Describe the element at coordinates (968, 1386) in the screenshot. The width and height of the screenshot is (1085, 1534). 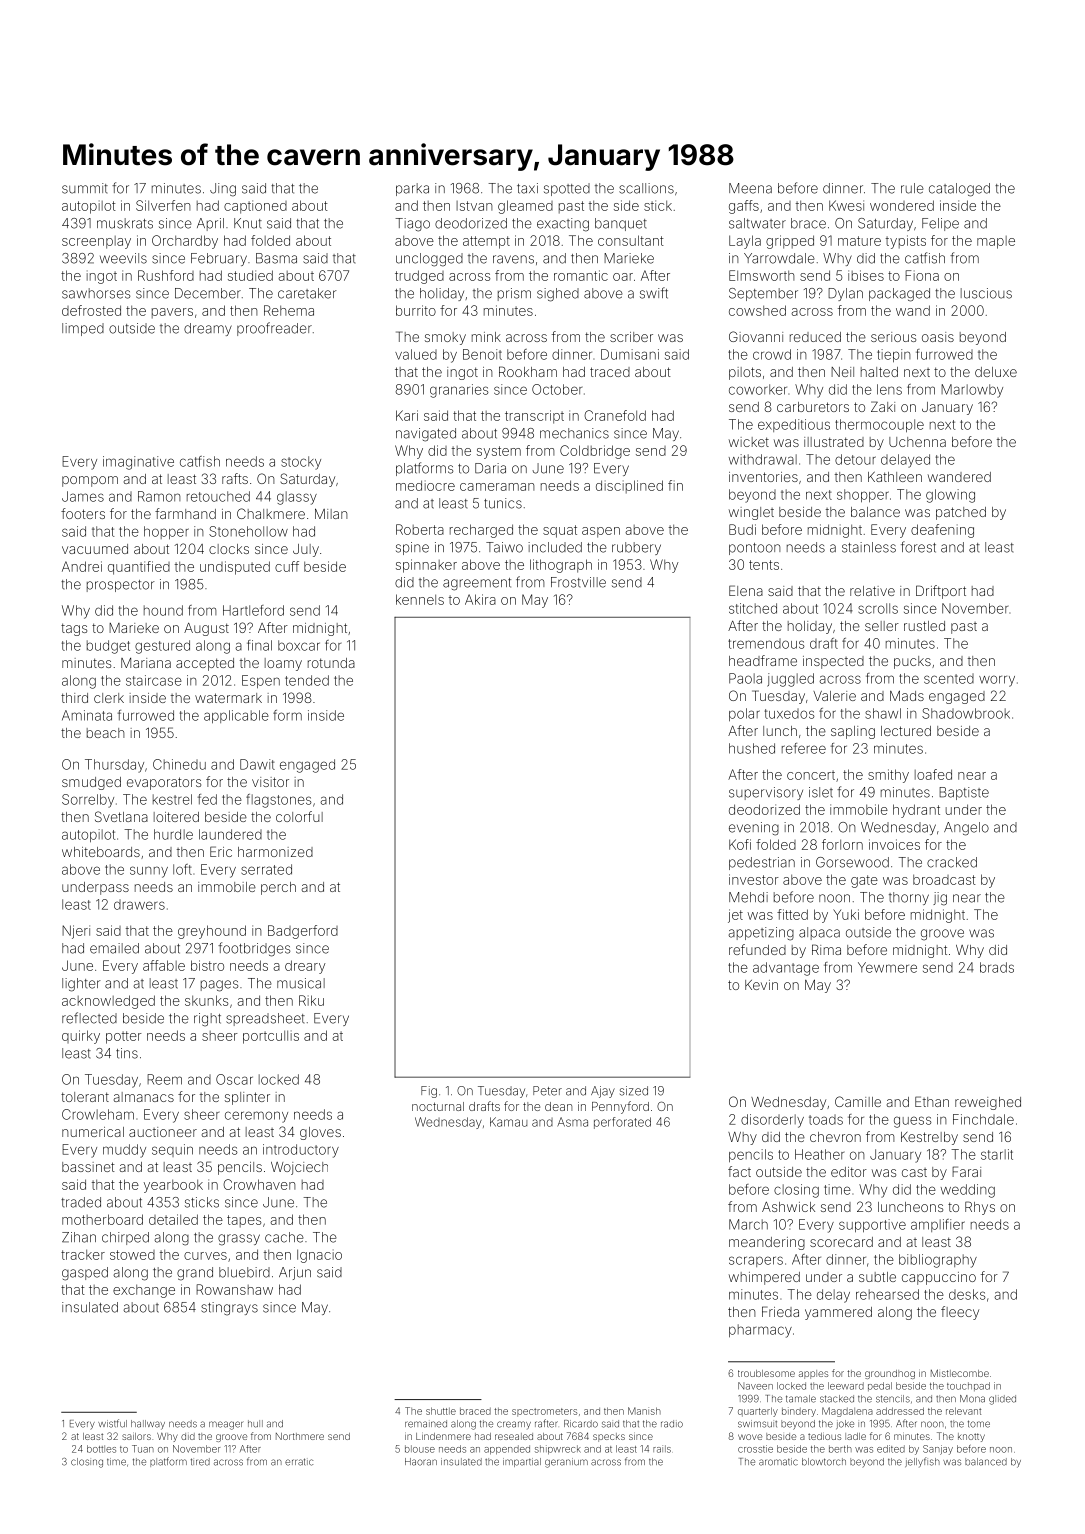
I see `touchpad` at that location.
